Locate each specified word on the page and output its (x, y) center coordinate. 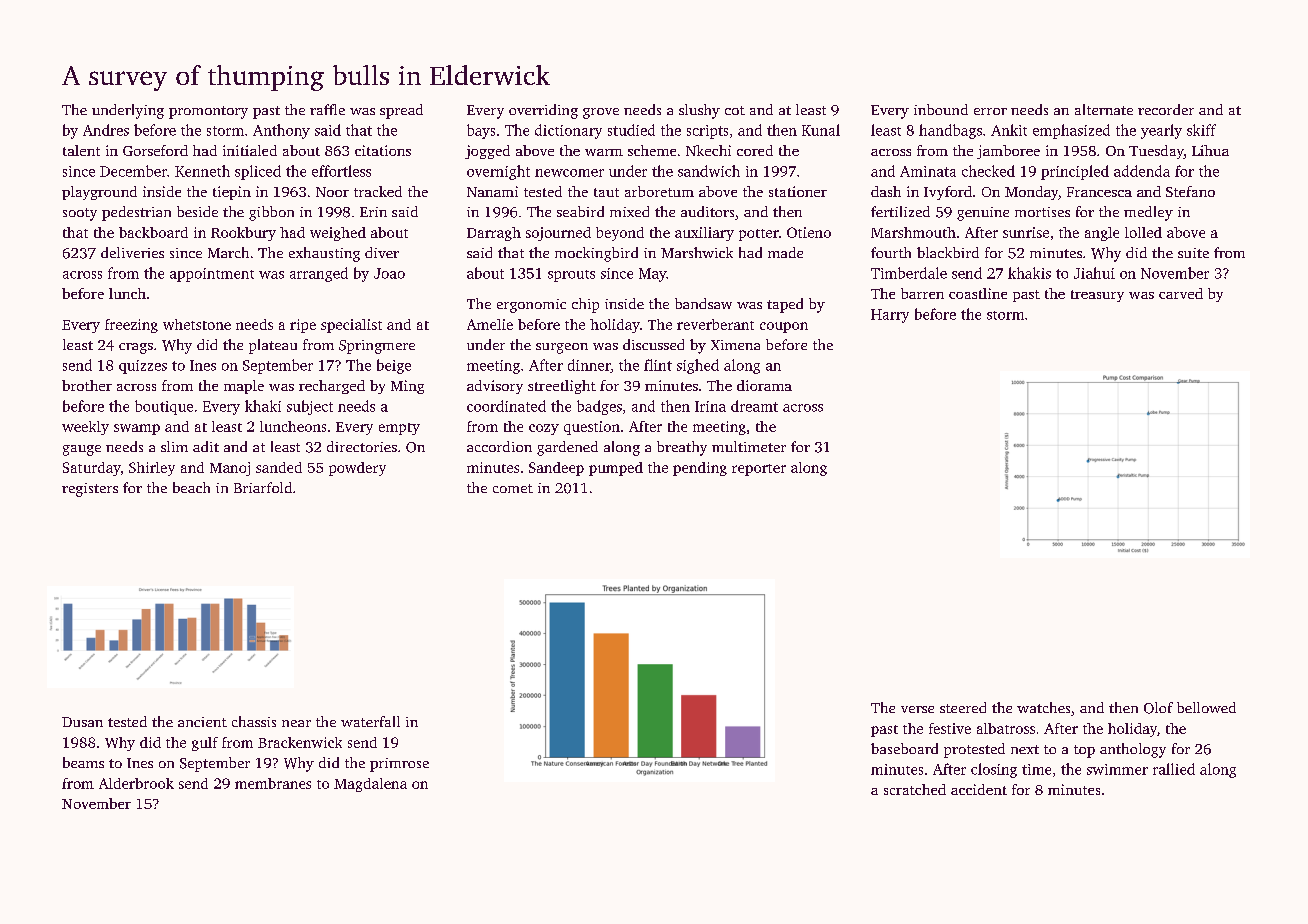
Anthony (281, 131)
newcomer (569, 173)
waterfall (370, 721)
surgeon (562, 348)
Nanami (492, 191)
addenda (1142, 171)
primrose (399, 765)
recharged (332, 387)
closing (994, 770)
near (296, 723)
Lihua (1210, 150)
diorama (764, 385)
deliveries (132, 252)
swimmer (1117, 769)
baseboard (904, 748)
